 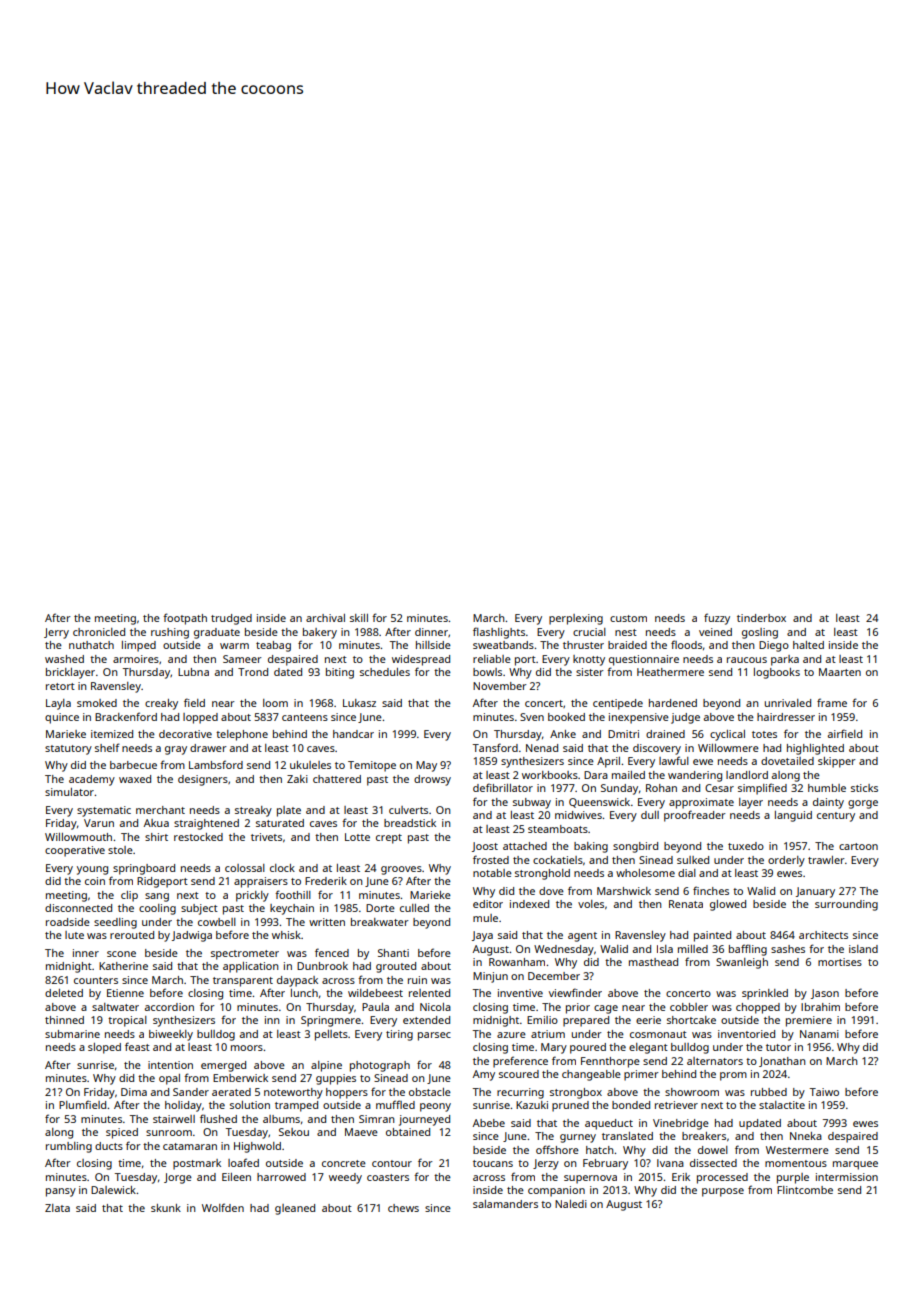 I want to click on breadstick, so click(x=410, y=823).
